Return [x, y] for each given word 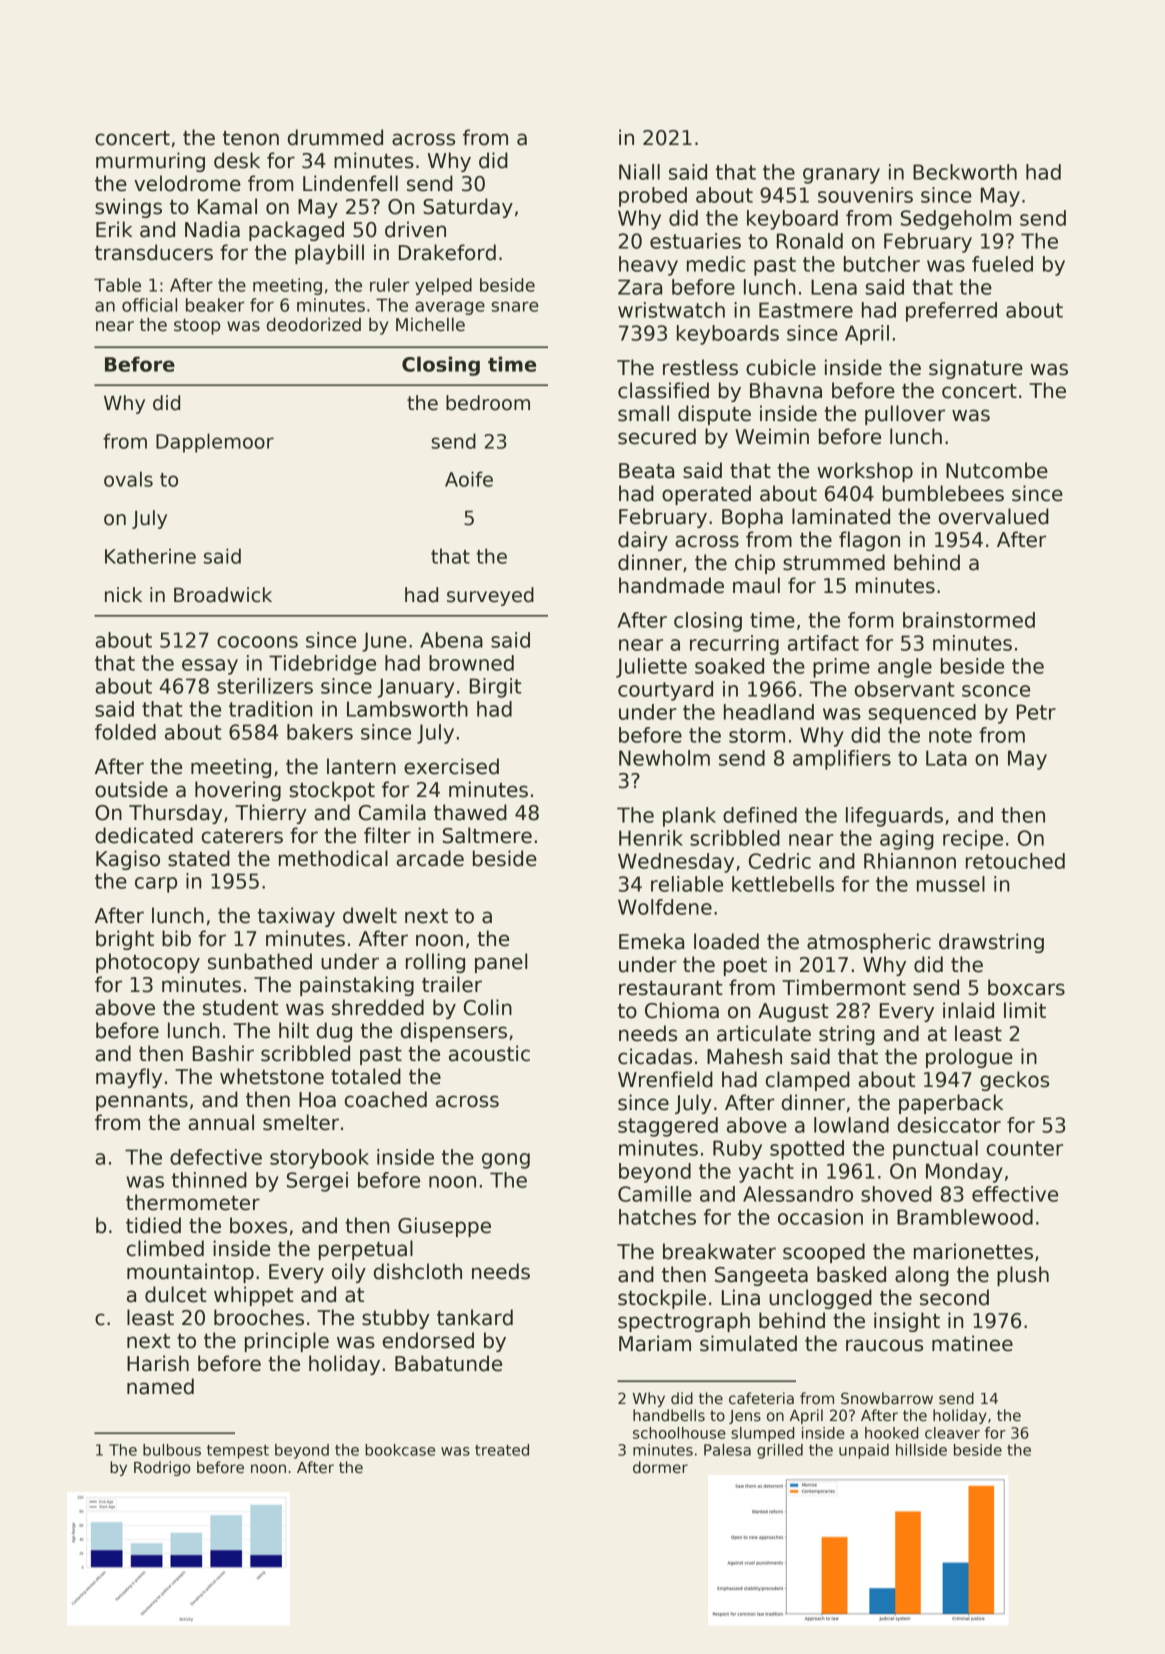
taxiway [296, 917]
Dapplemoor [215, 443]
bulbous [172, 1450]
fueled [1002, 264]
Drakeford [447, 252]
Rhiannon [910, 861]
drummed [335, 137]
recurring [734, 645]
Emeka [651, 941]
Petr [1036, 712]
